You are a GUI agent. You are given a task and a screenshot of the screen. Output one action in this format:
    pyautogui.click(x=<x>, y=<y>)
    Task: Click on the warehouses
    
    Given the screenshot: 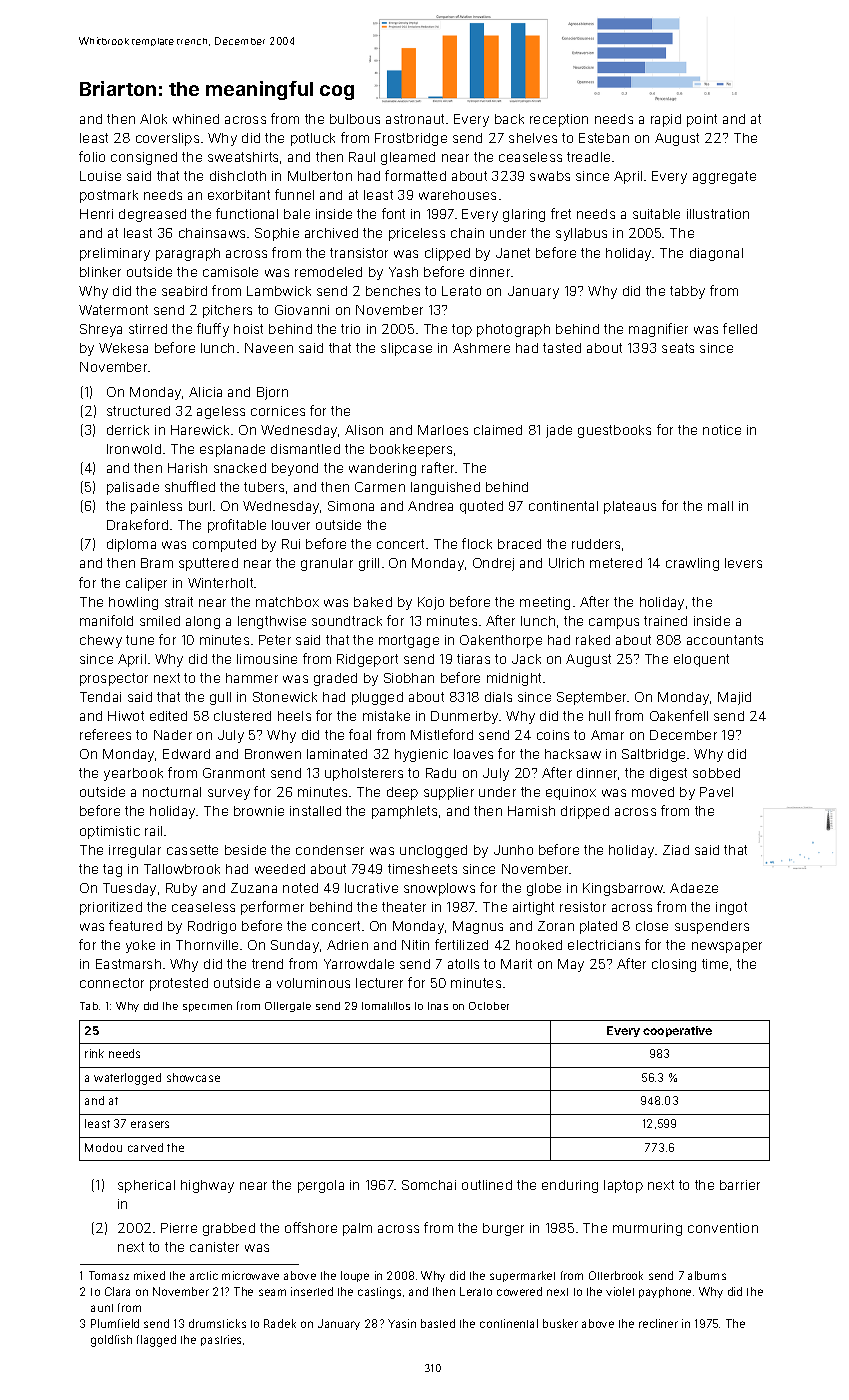 What is the action you would take?
    pyautogui.click(x=457, y=195)
